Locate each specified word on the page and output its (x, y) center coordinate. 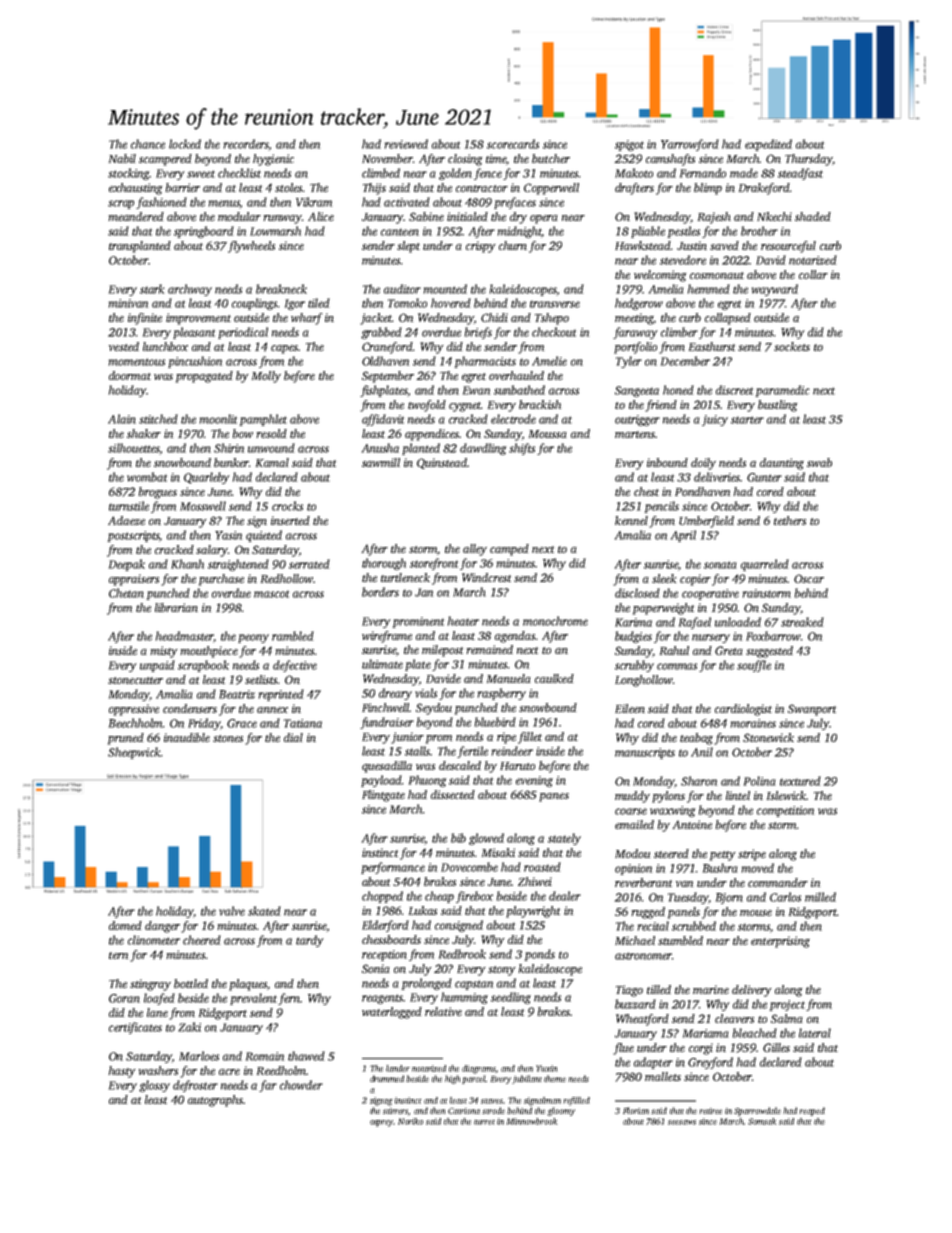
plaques (248, 985)
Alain (122, 419)
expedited (768, 145)
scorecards (513, 144)
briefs (478, 333)
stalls (417, 751)
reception (384, 955)
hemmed (709, 289)
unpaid (157, 666)
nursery (711, 638)
